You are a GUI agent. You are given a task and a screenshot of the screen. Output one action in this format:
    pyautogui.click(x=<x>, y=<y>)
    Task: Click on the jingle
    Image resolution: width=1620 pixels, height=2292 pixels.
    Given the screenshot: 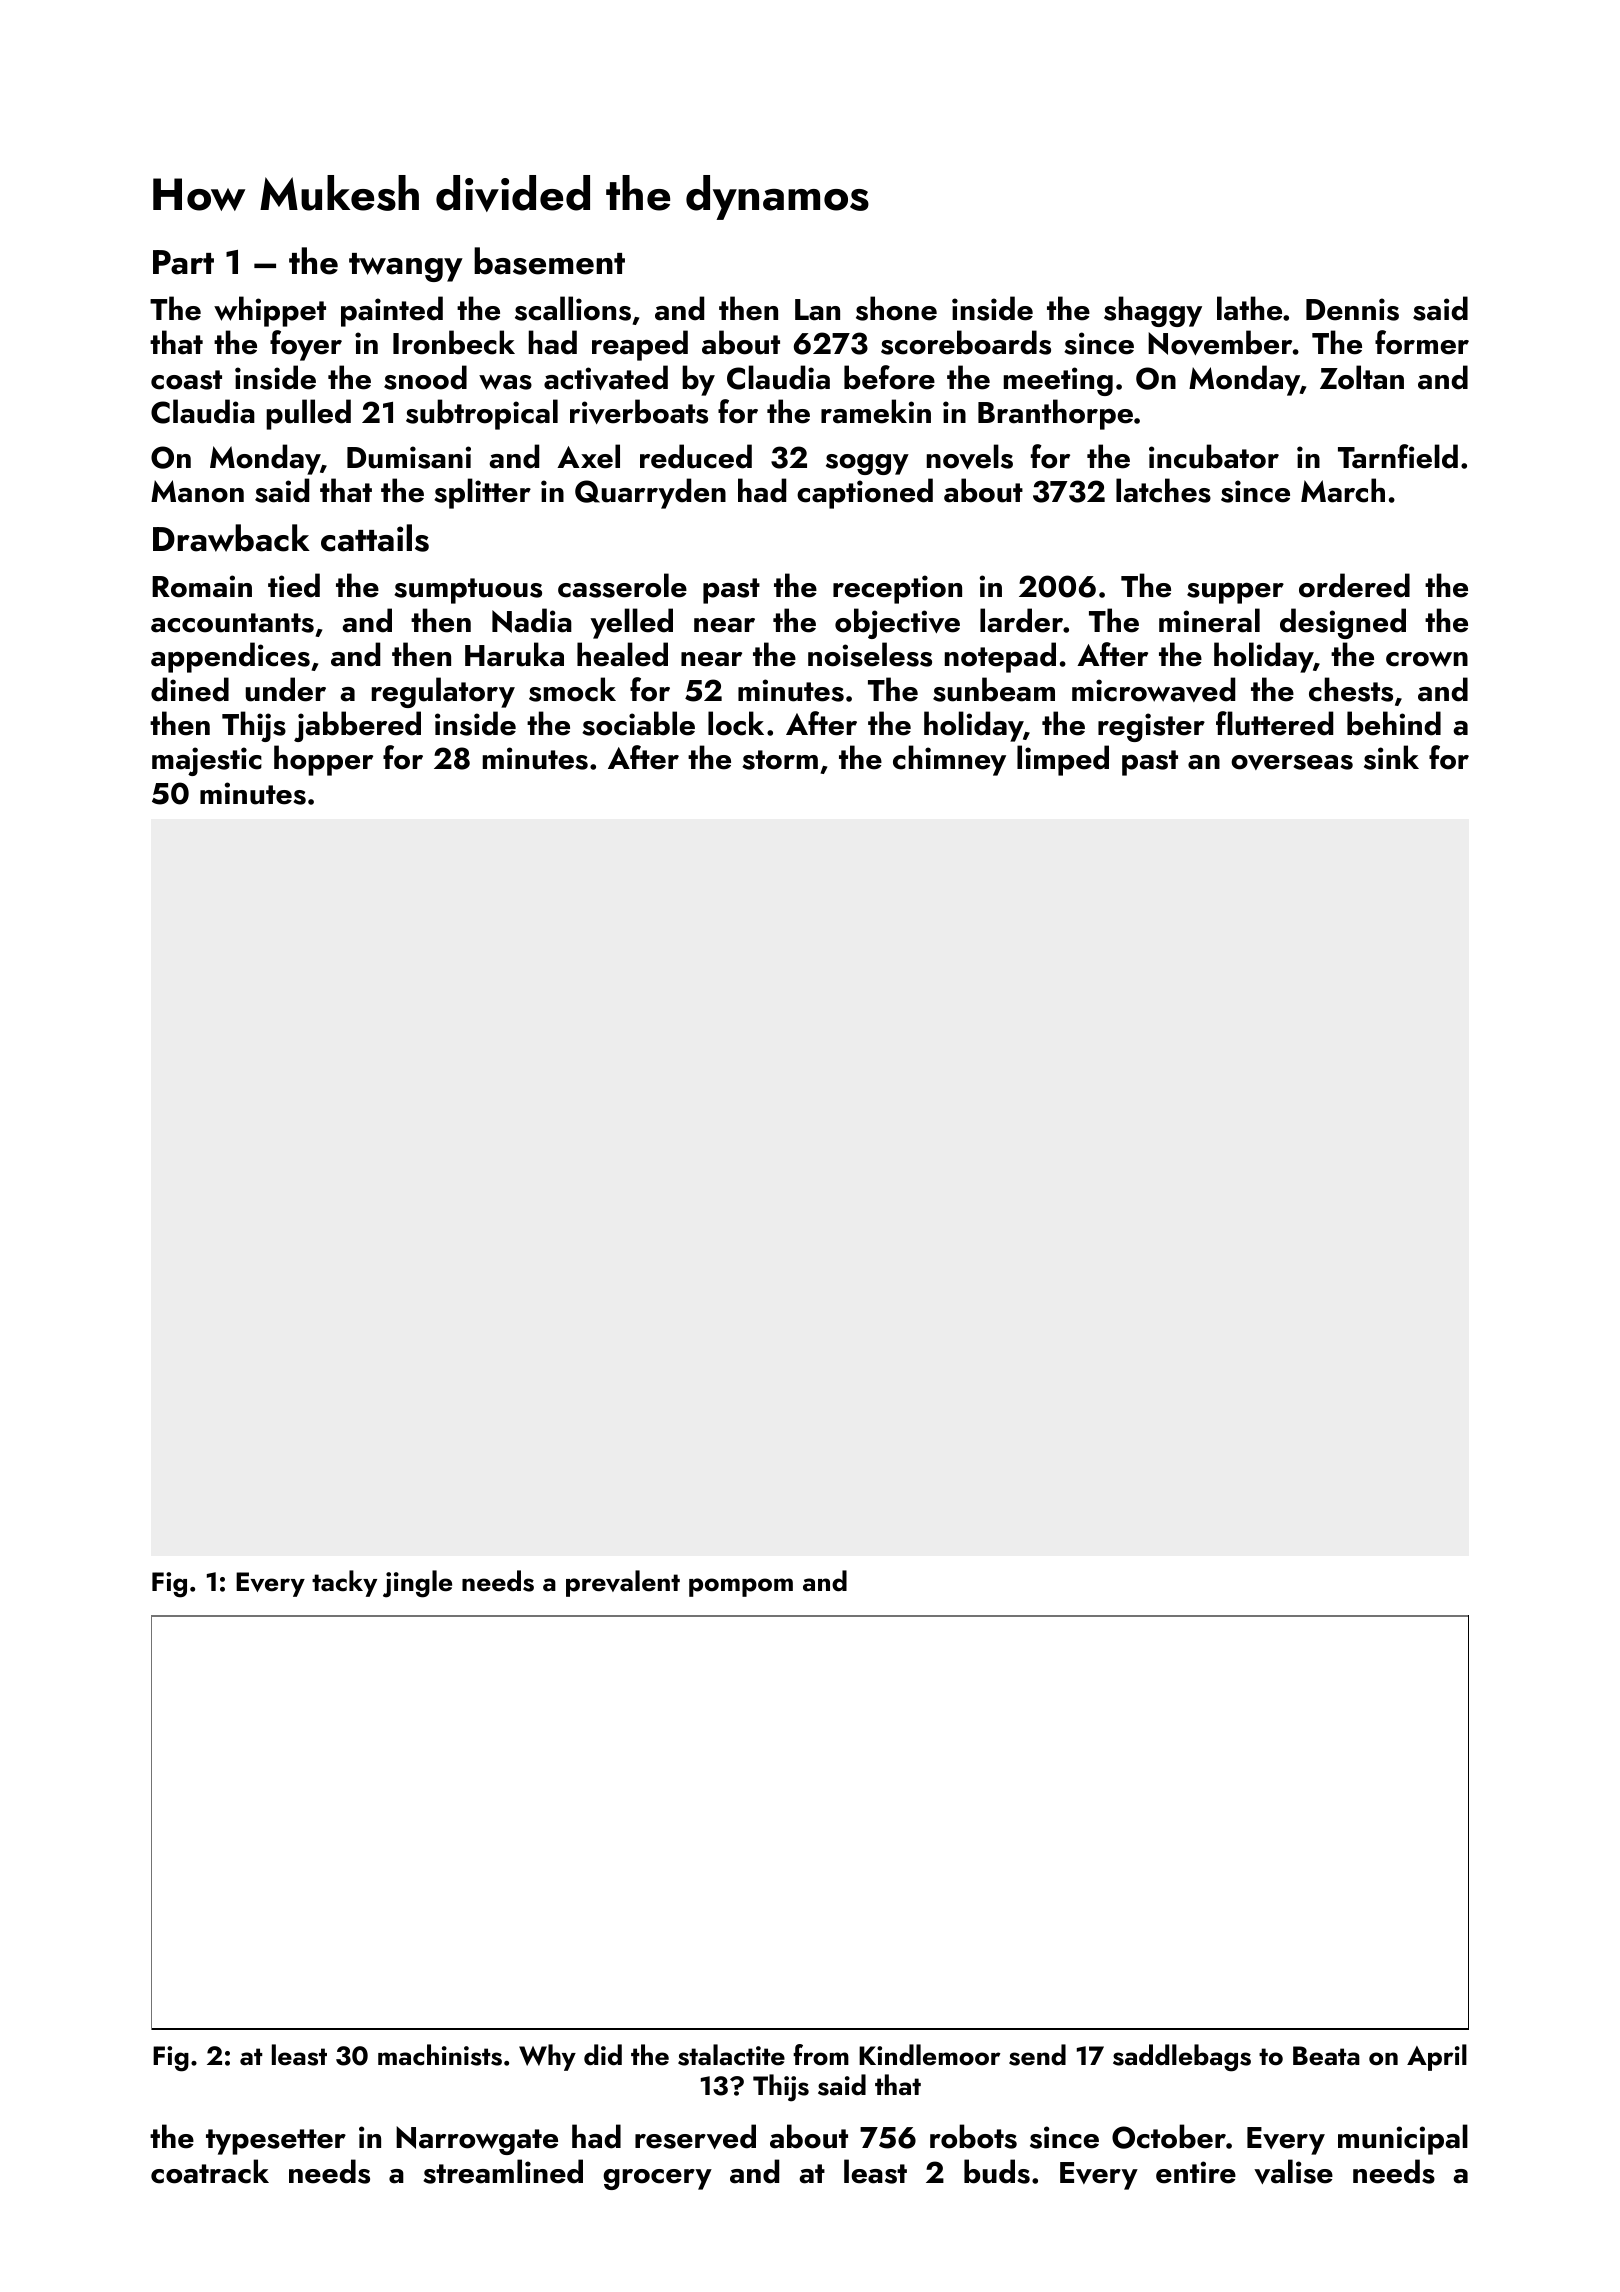 What is the action you would take?
    pyautogui.click(x=417, y=1584)
